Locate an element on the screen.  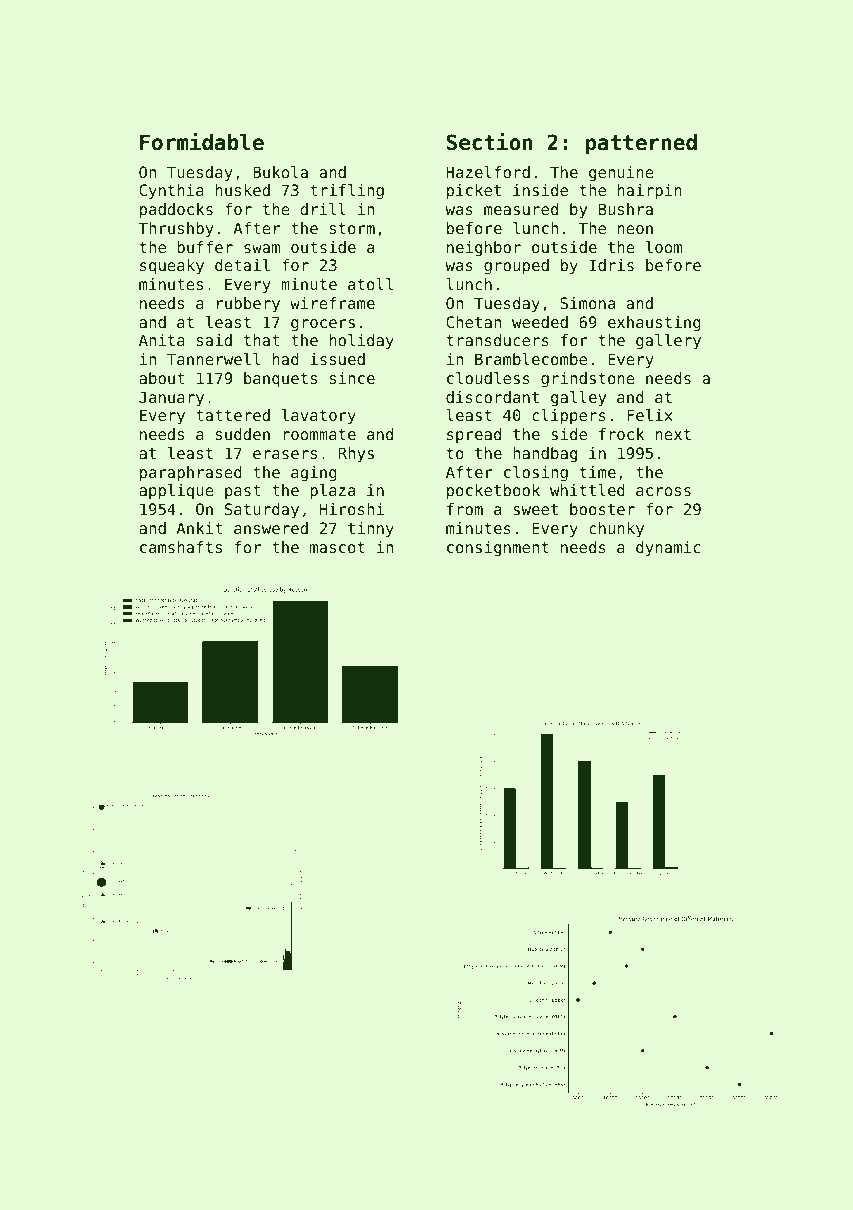
gallery is located at coordinates (668, 342).
